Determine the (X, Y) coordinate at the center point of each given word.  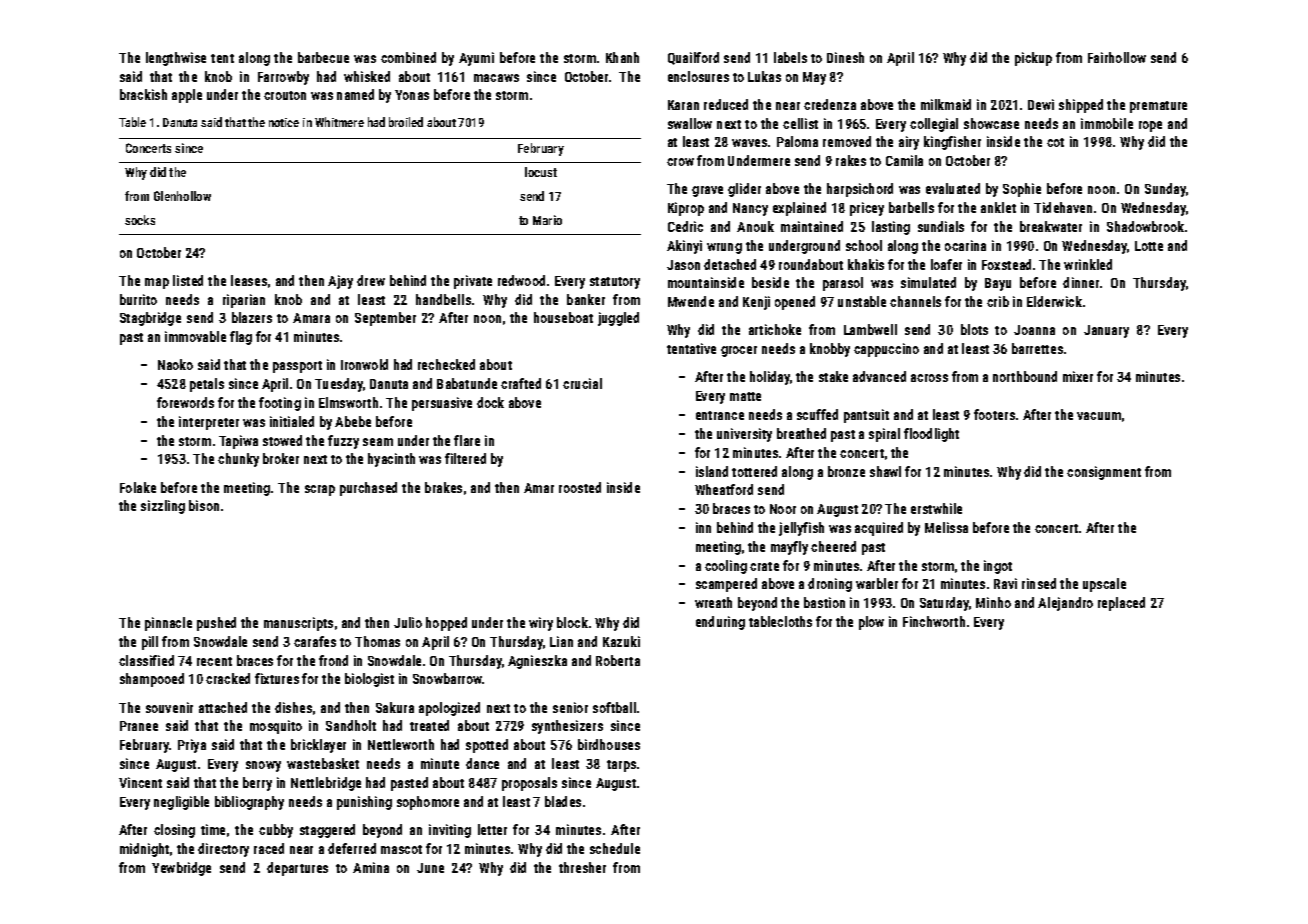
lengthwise (176, 59)
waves (749, 143)
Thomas (377, 641)
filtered (465, 458)
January (1106, 331)
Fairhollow (1117, 57)
